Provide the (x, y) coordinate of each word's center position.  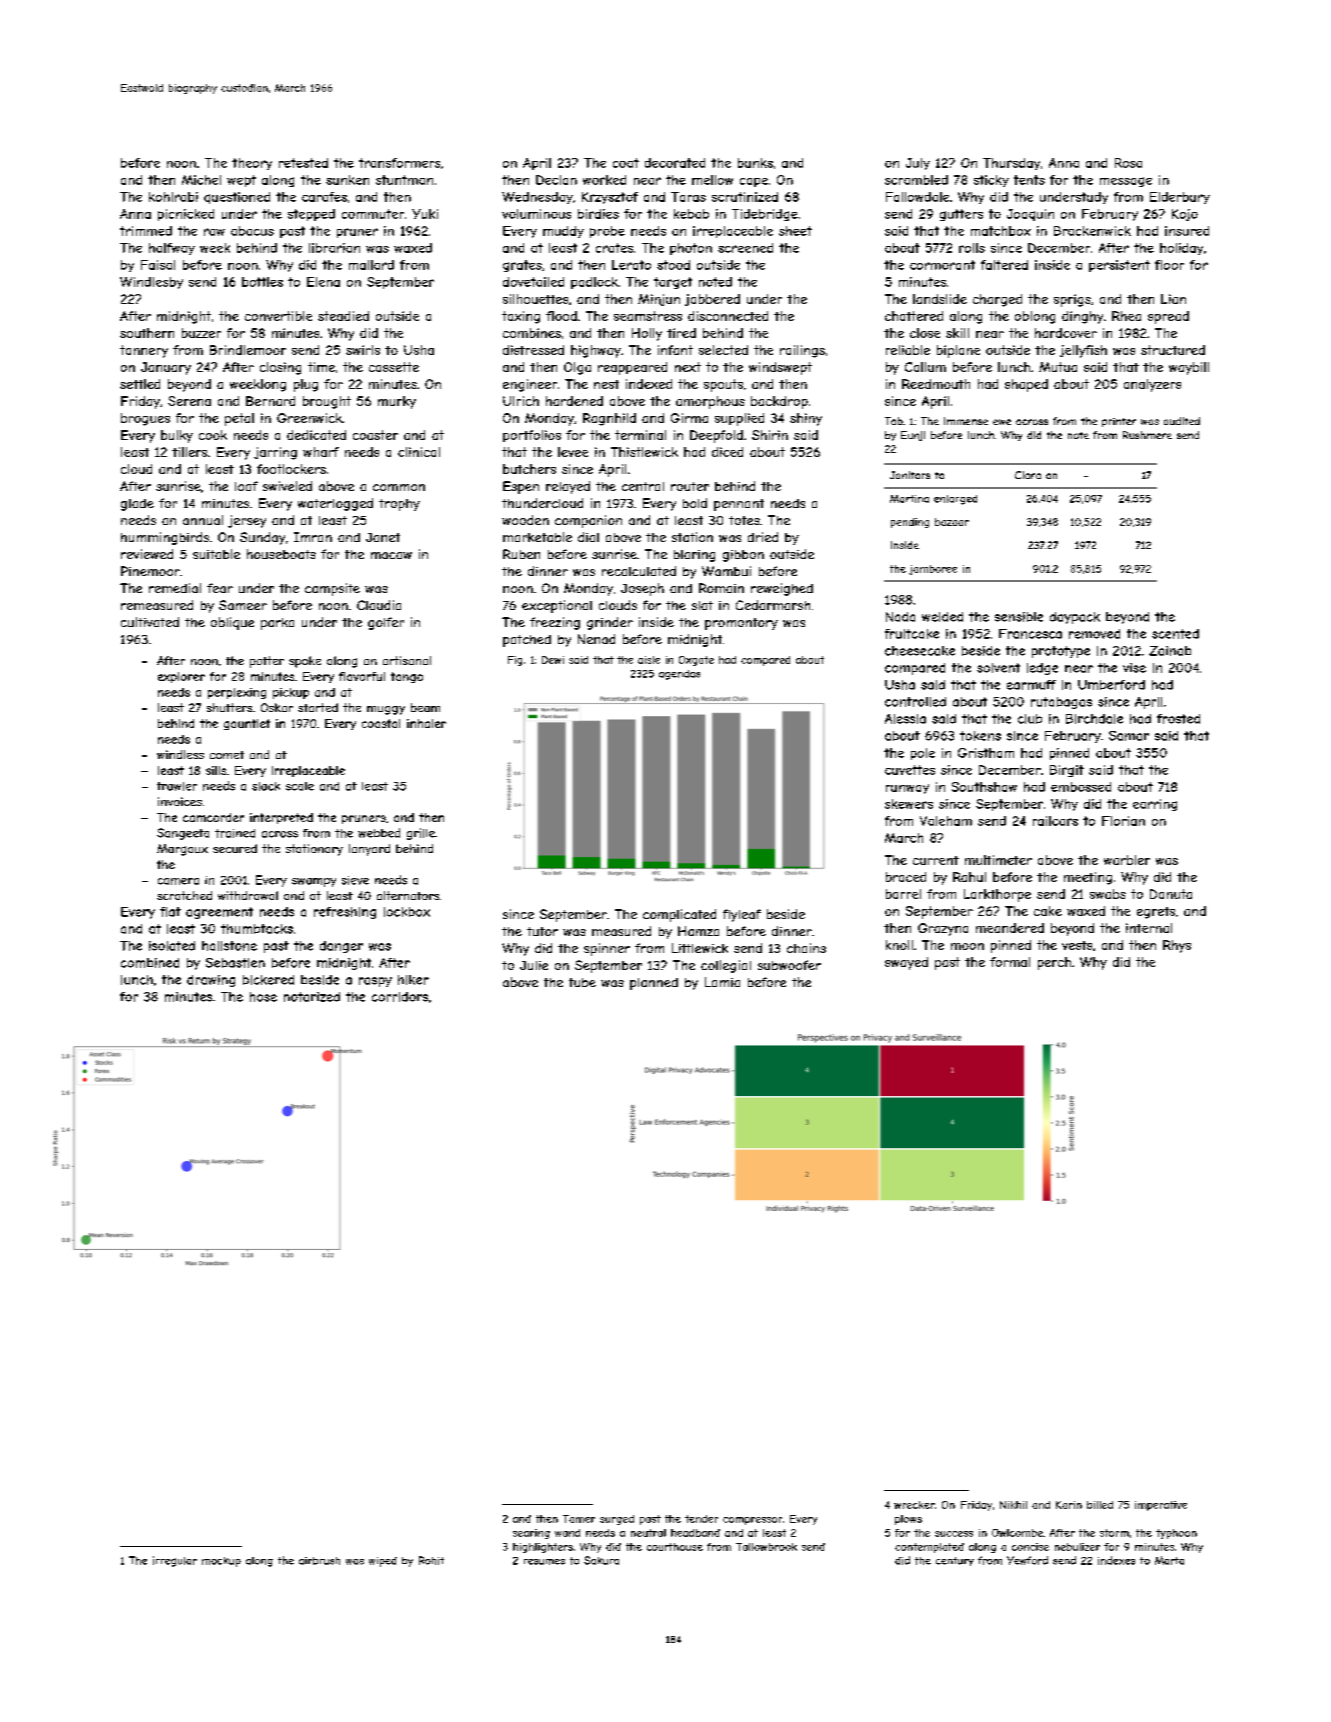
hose (263, 997)
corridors (400, 997)
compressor (752, 1521)
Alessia (905, 719)
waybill (1189, 368)
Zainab (1170, 651)
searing (531, 1534)
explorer (181, 677)
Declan (556, 180)
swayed (906, 963)
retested (303, 163)
